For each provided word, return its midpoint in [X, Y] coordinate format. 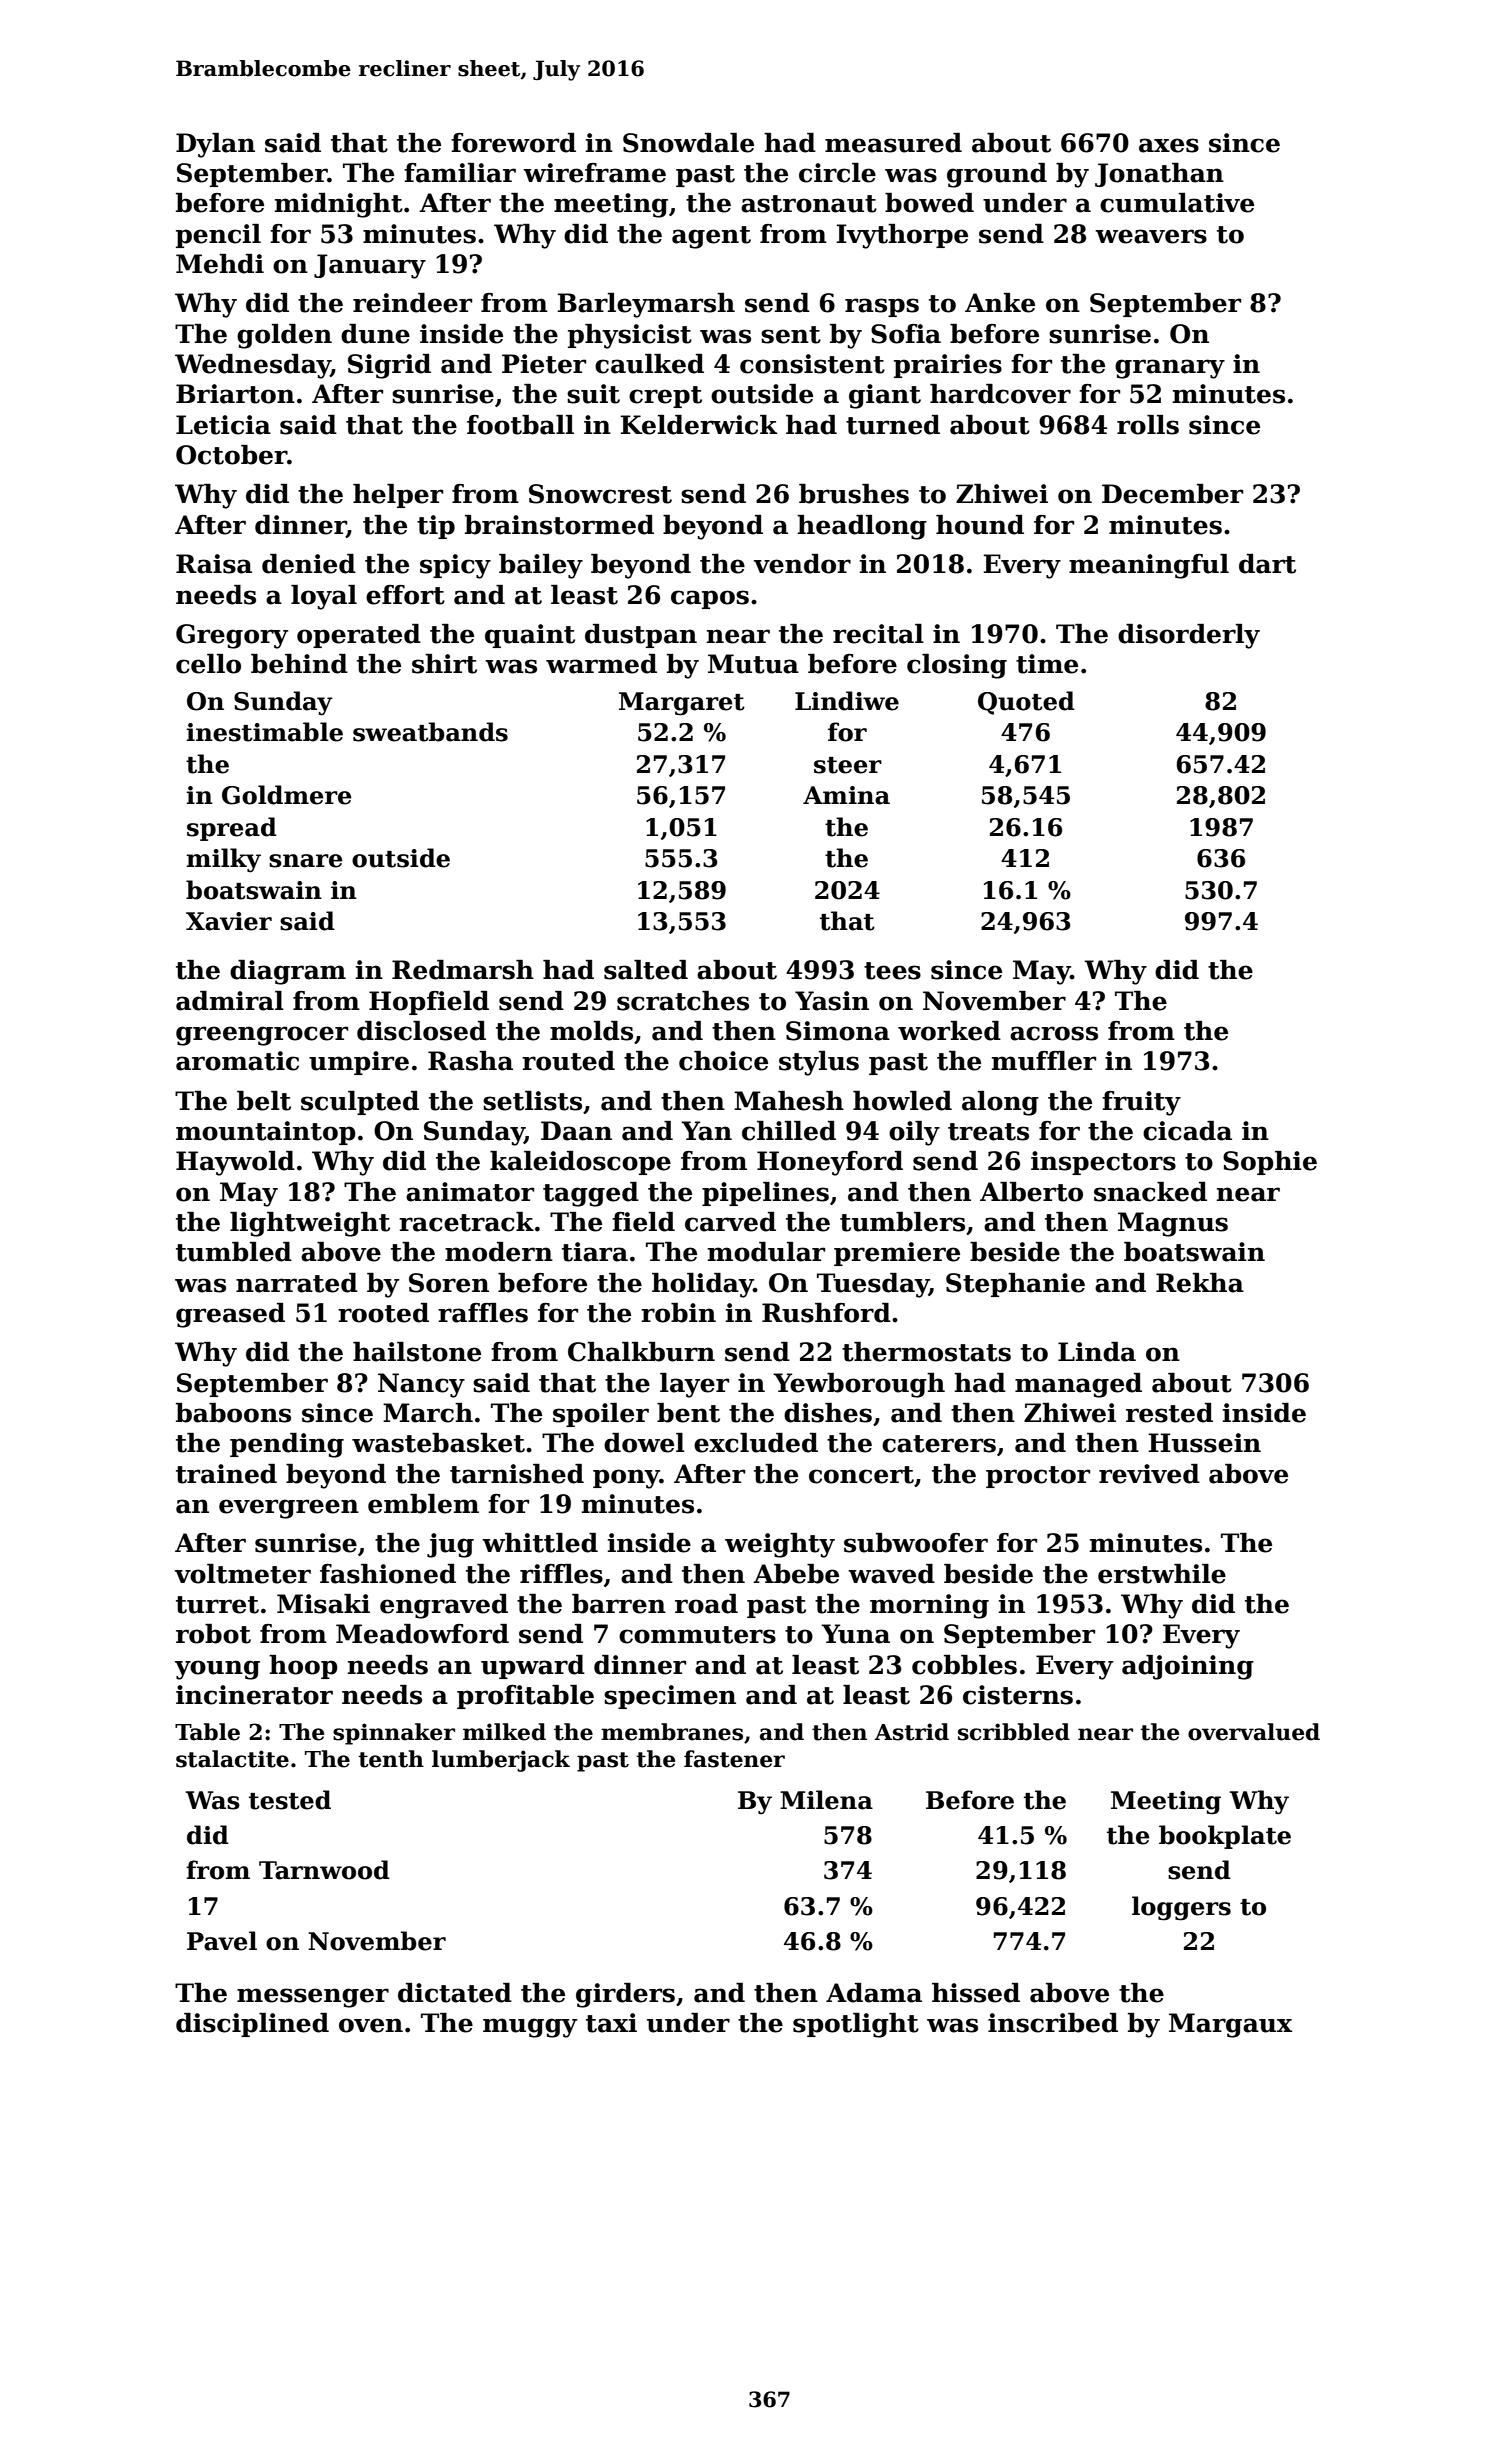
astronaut [809, 204]
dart [1267, 564]
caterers [939, 1444]
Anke [1000, 303]
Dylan [215, 145]
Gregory [232, 636]
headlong [862, 527]
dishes [828, 1413]
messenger [313, 1998]
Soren [449, 1283]
